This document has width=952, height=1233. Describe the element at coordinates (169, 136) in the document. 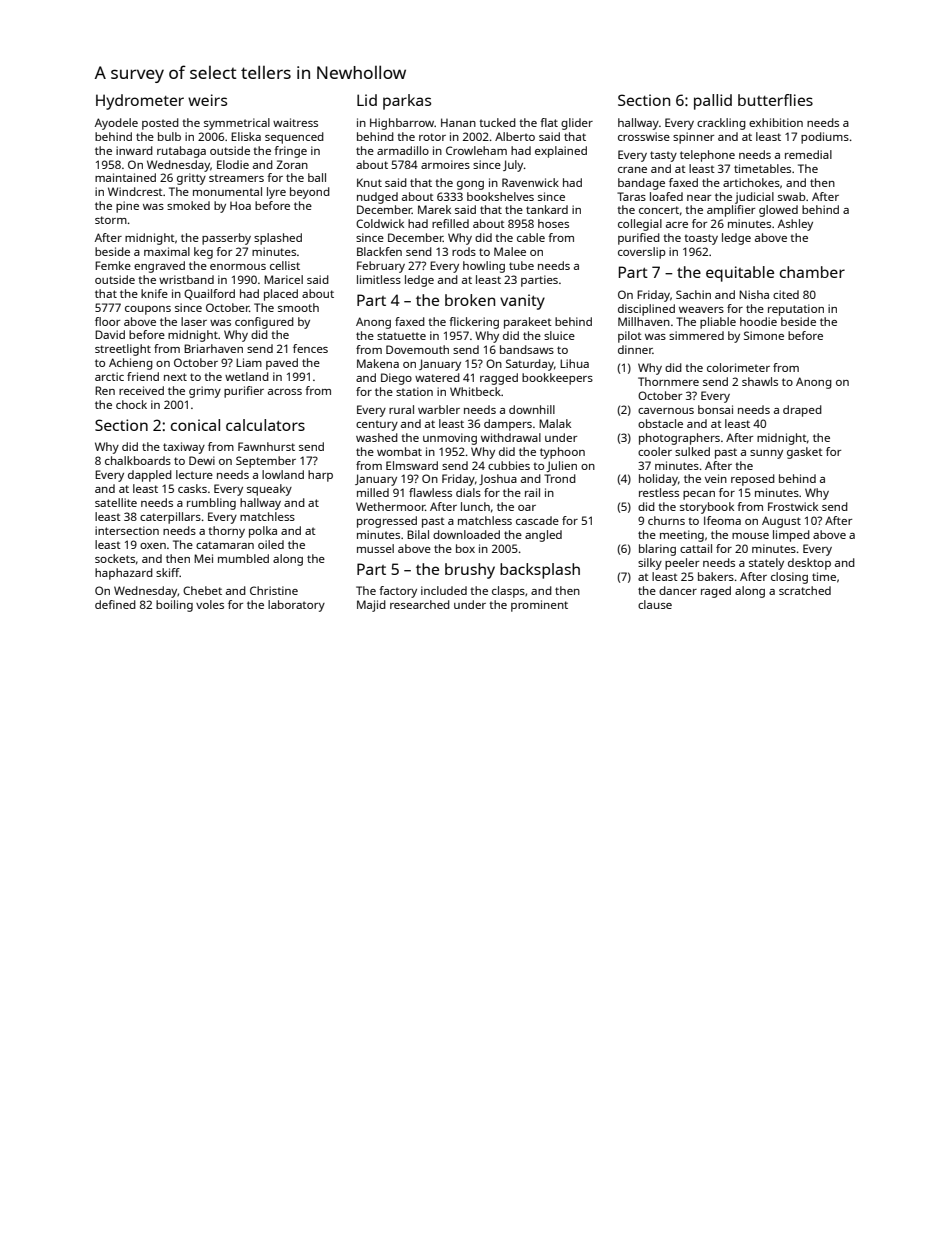

I see `bulb` at that location.
